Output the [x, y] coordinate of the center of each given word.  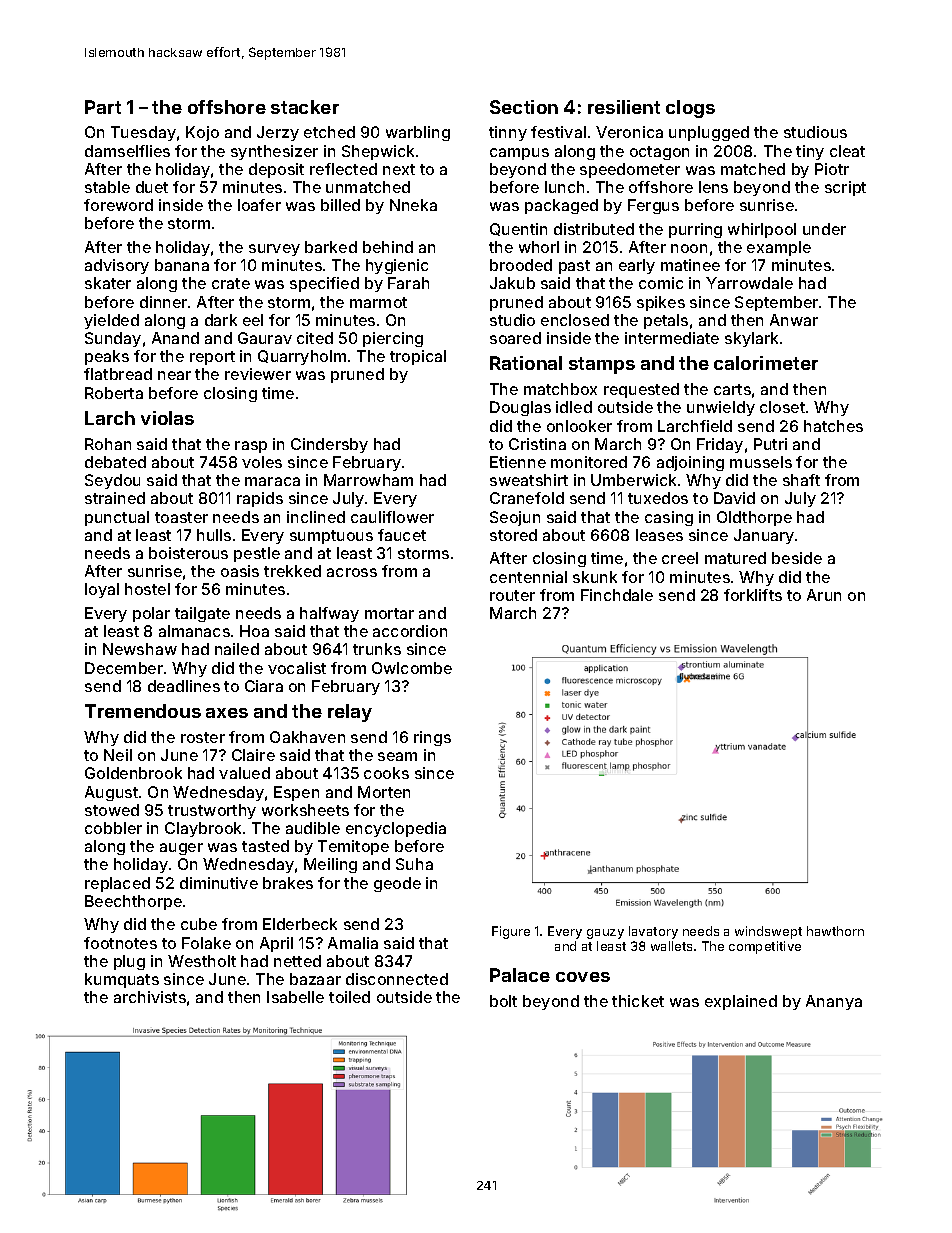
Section [524, 107]
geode [397, 884]
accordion [410, 631]
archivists [150, 997]
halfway [329, 614]
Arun [824, 595]
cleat [847, 151]
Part [103, 107]
